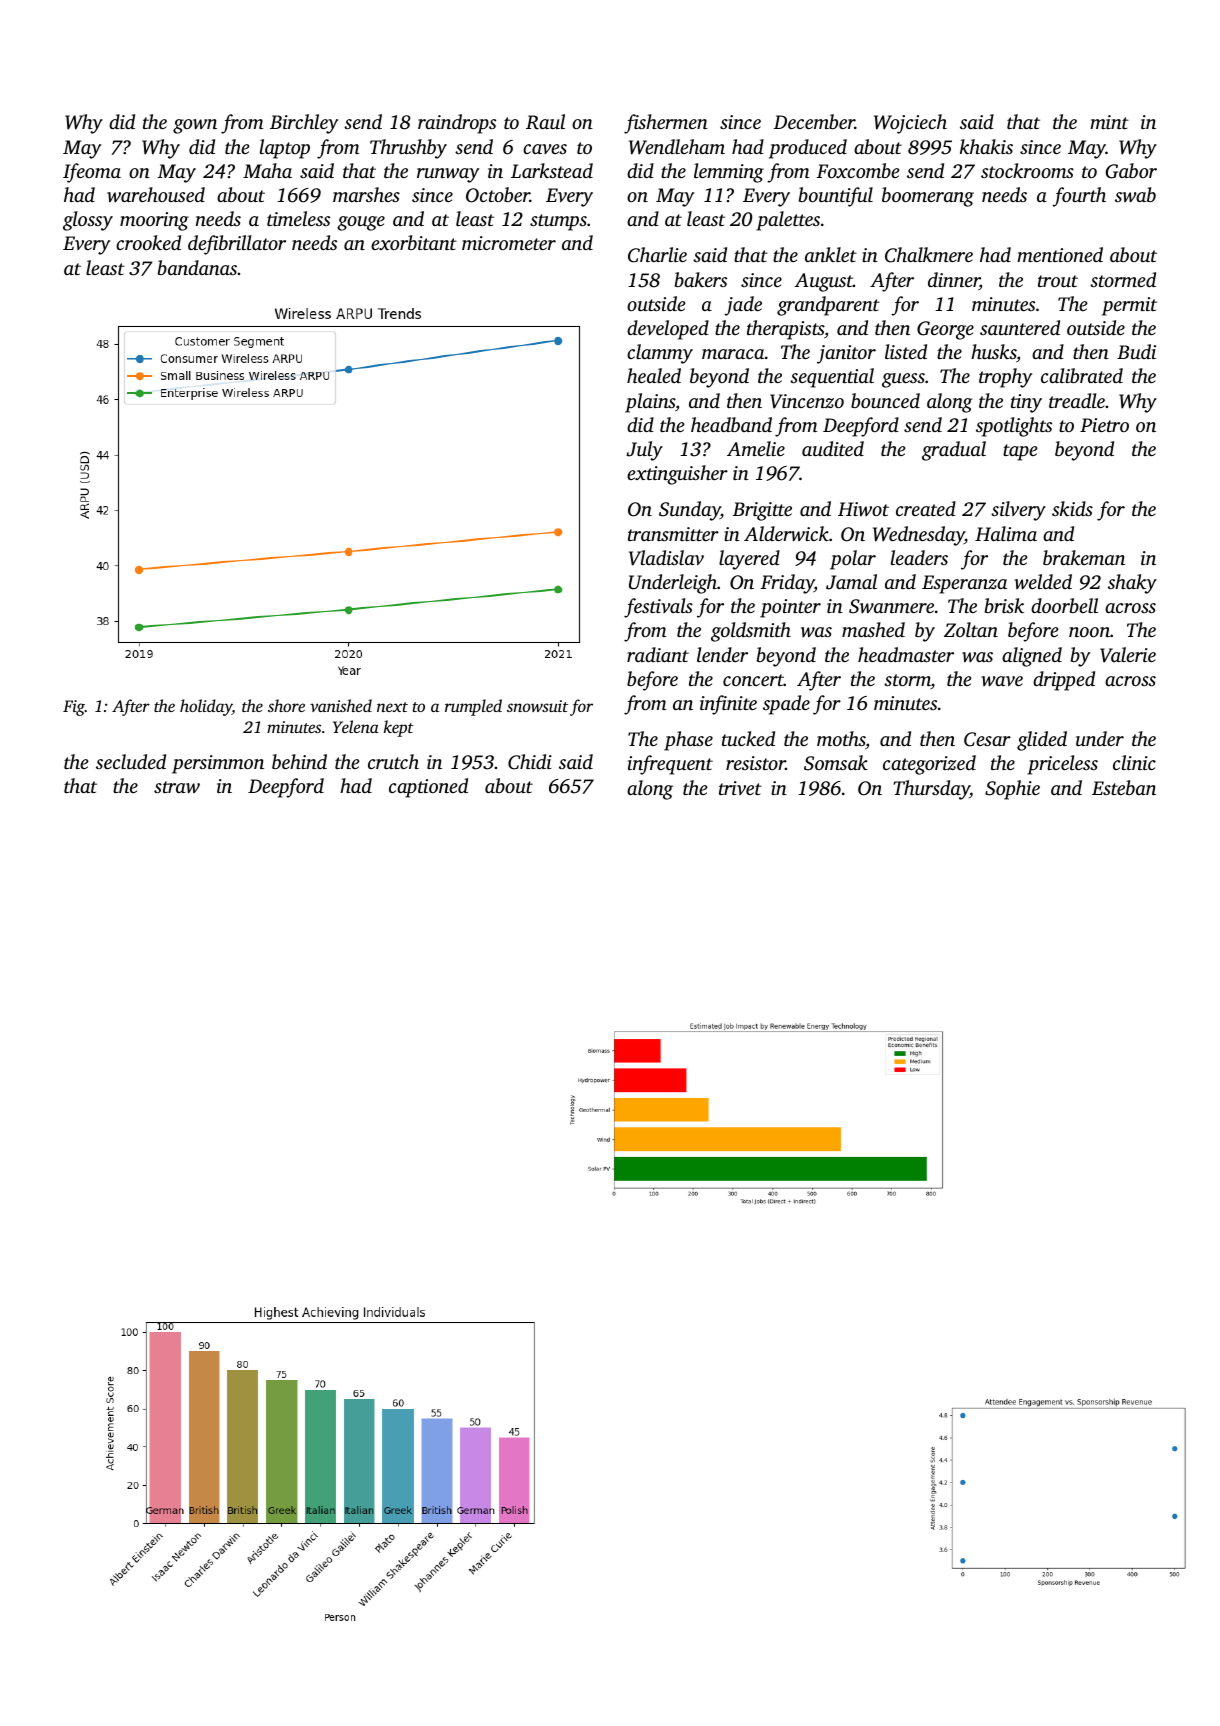 This document has height=1726, width=1220. Describe the element at coordinates (148, 242) in the document. I see `crooked` at that location.
